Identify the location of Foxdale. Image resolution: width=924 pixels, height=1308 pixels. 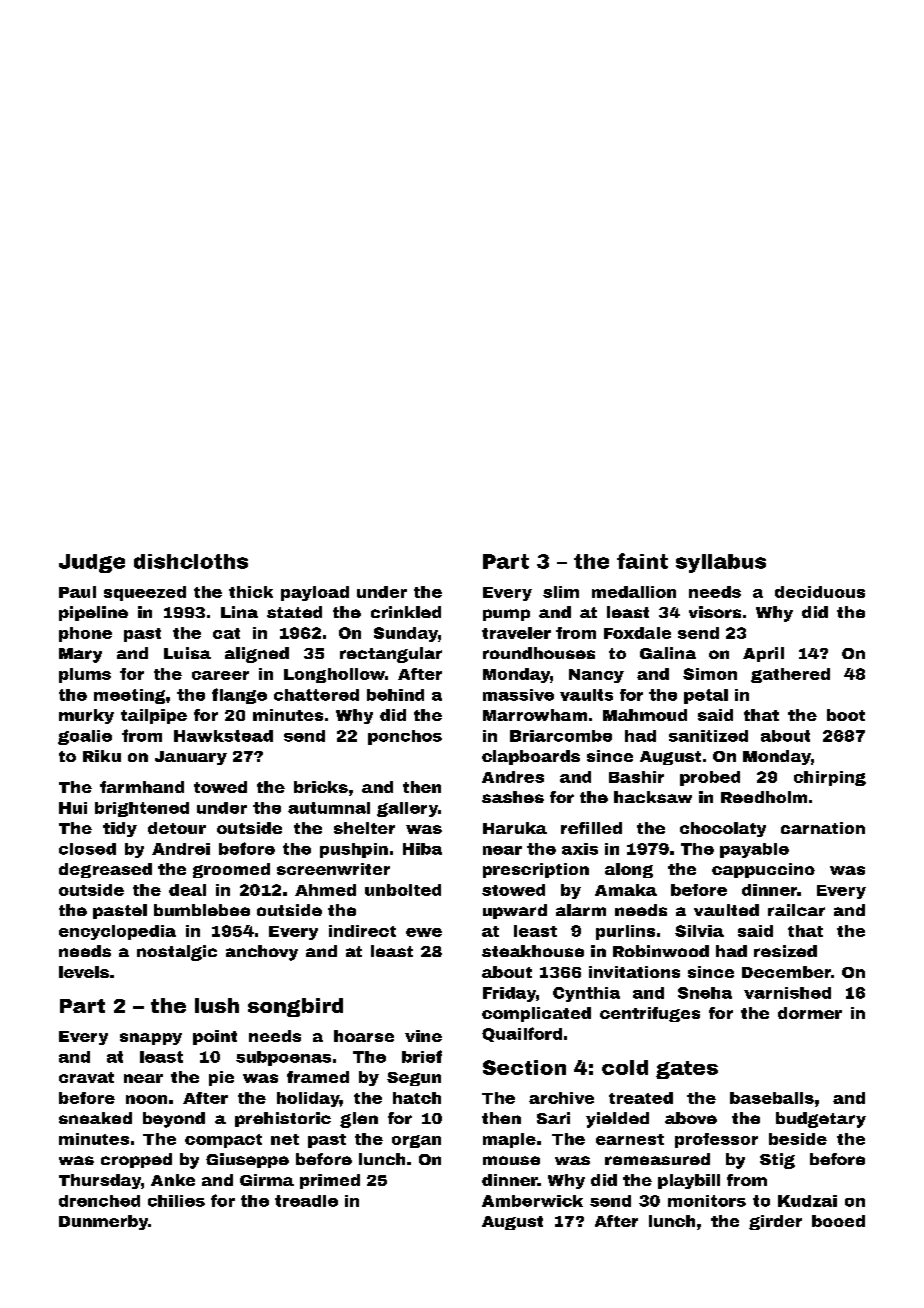
(637, 633).
